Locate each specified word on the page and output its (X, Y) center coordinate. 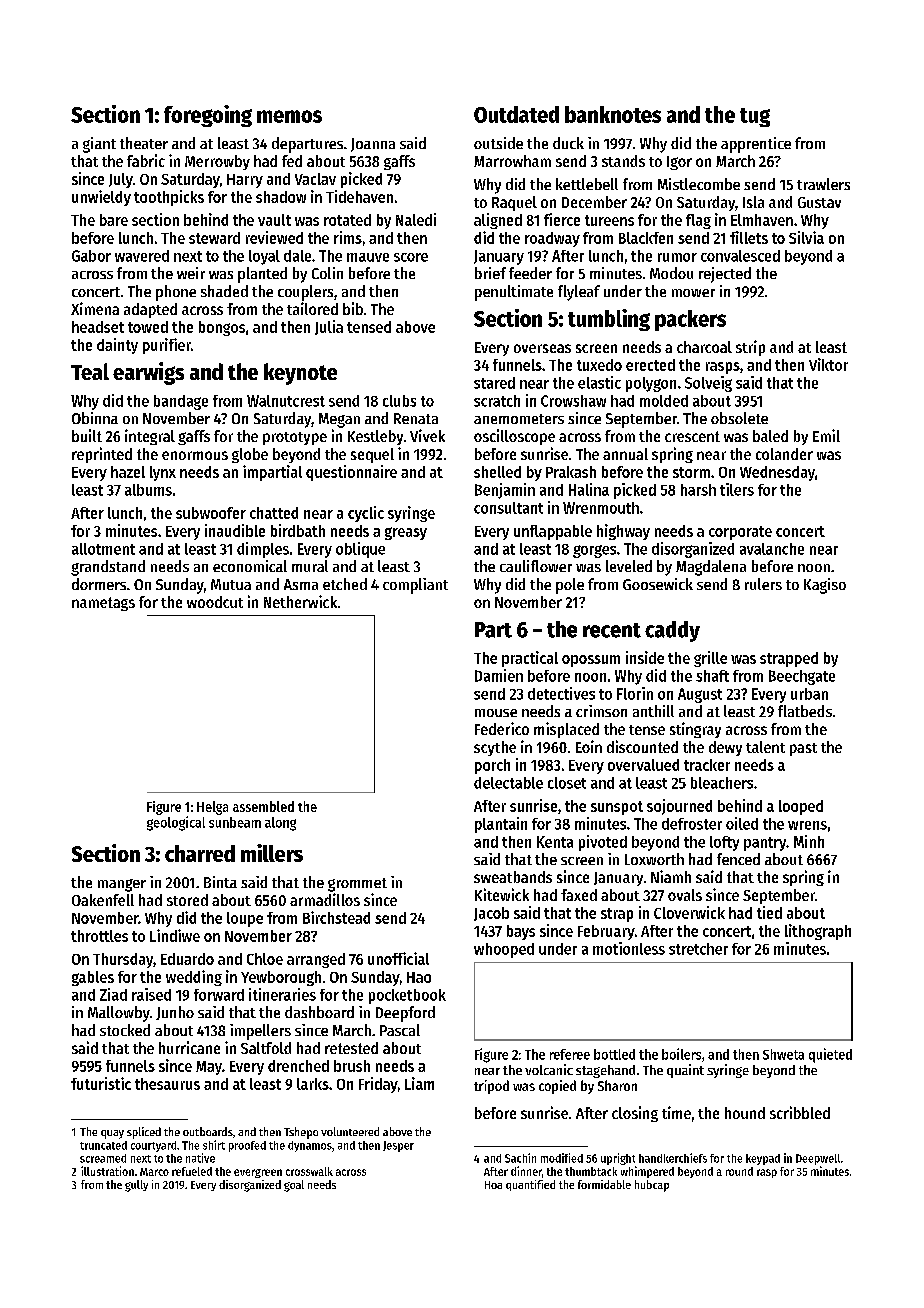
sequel (372, 455)
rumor (677, 257)
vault (274, 220)
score (411, 257)
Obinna (95, 418)
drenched (298, 1066)
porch (492, 766)
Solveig (708, 384)
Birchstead (336, 917)
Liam (419, 1083)
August (700, 695)
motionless (629, 948)
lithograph (818, 932)
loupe (245, 919)
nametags (103, 604)
